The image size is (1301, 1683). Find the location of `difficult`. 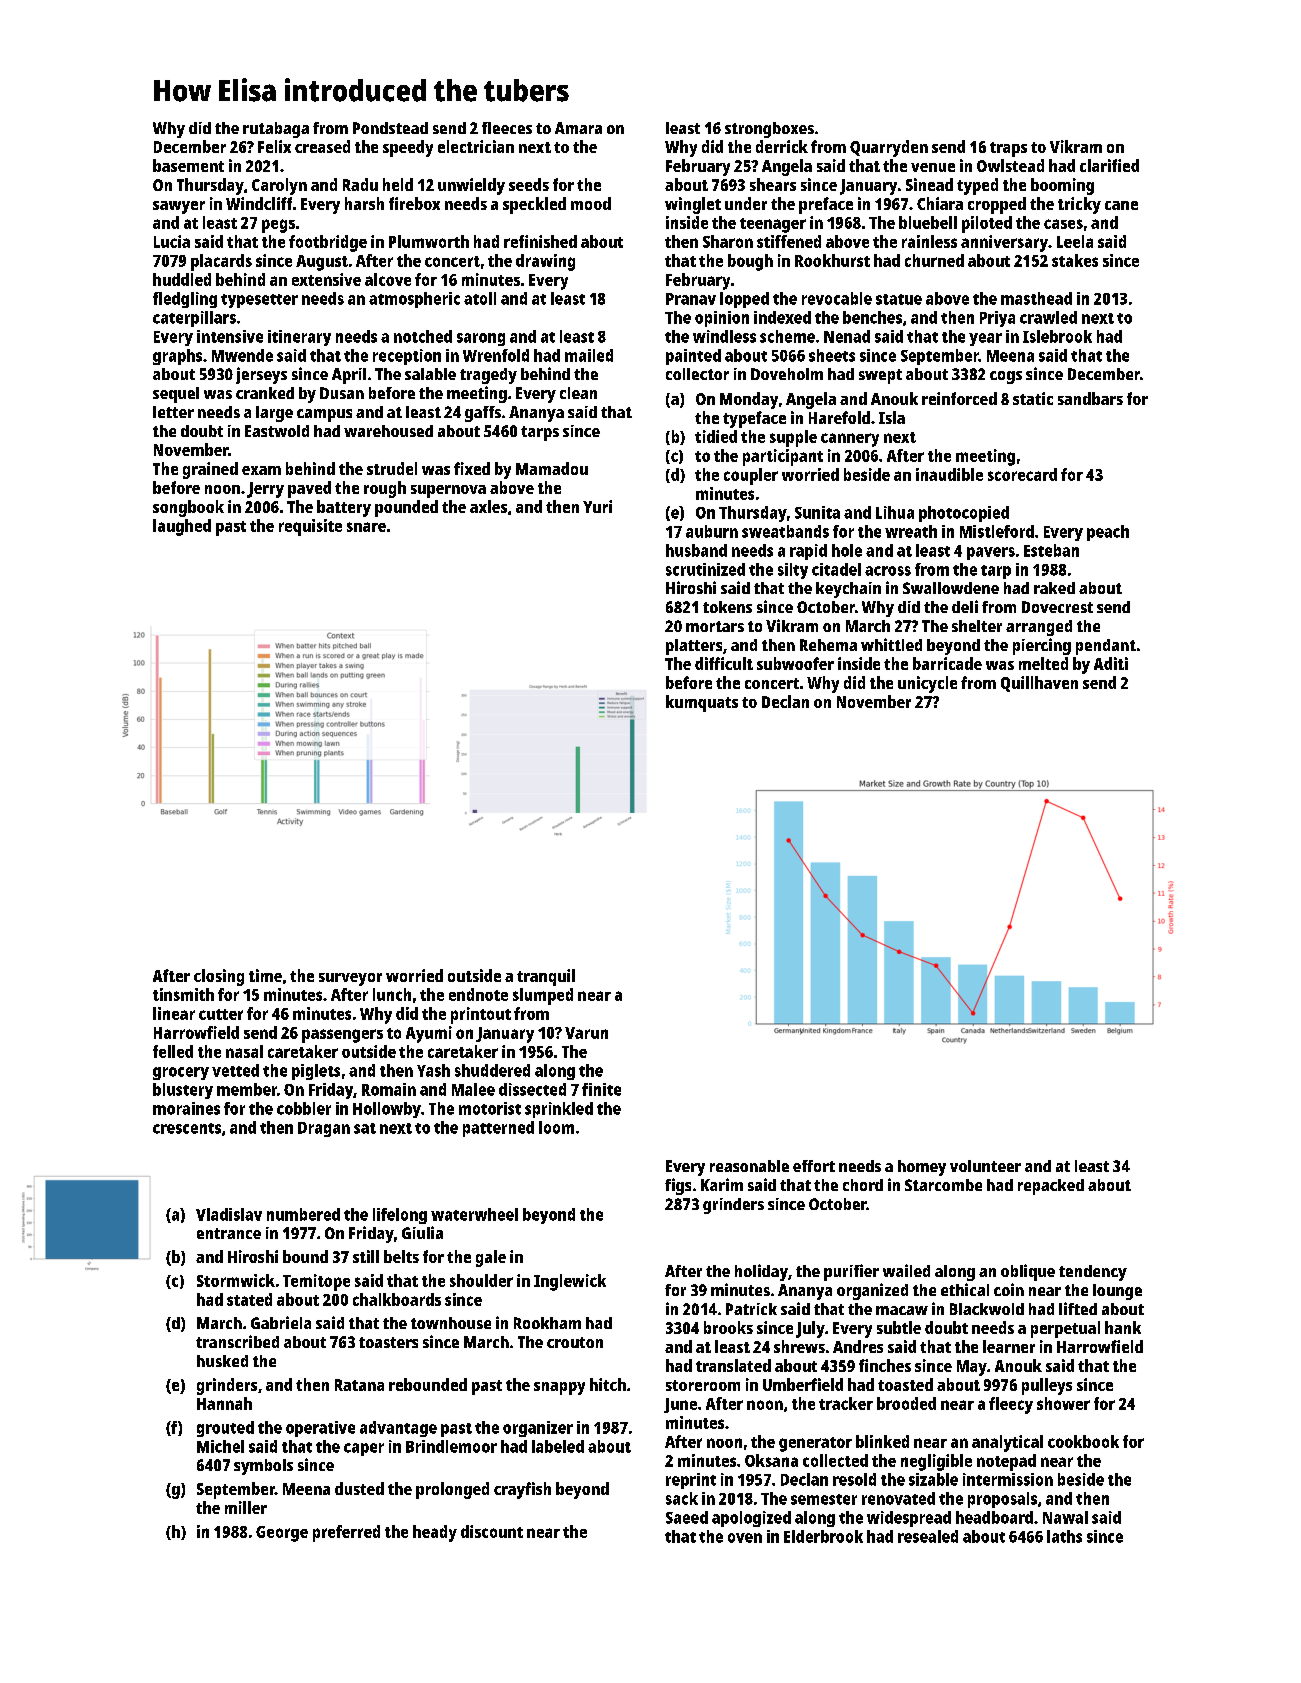

difficult is located at coordinates (724, 663).
